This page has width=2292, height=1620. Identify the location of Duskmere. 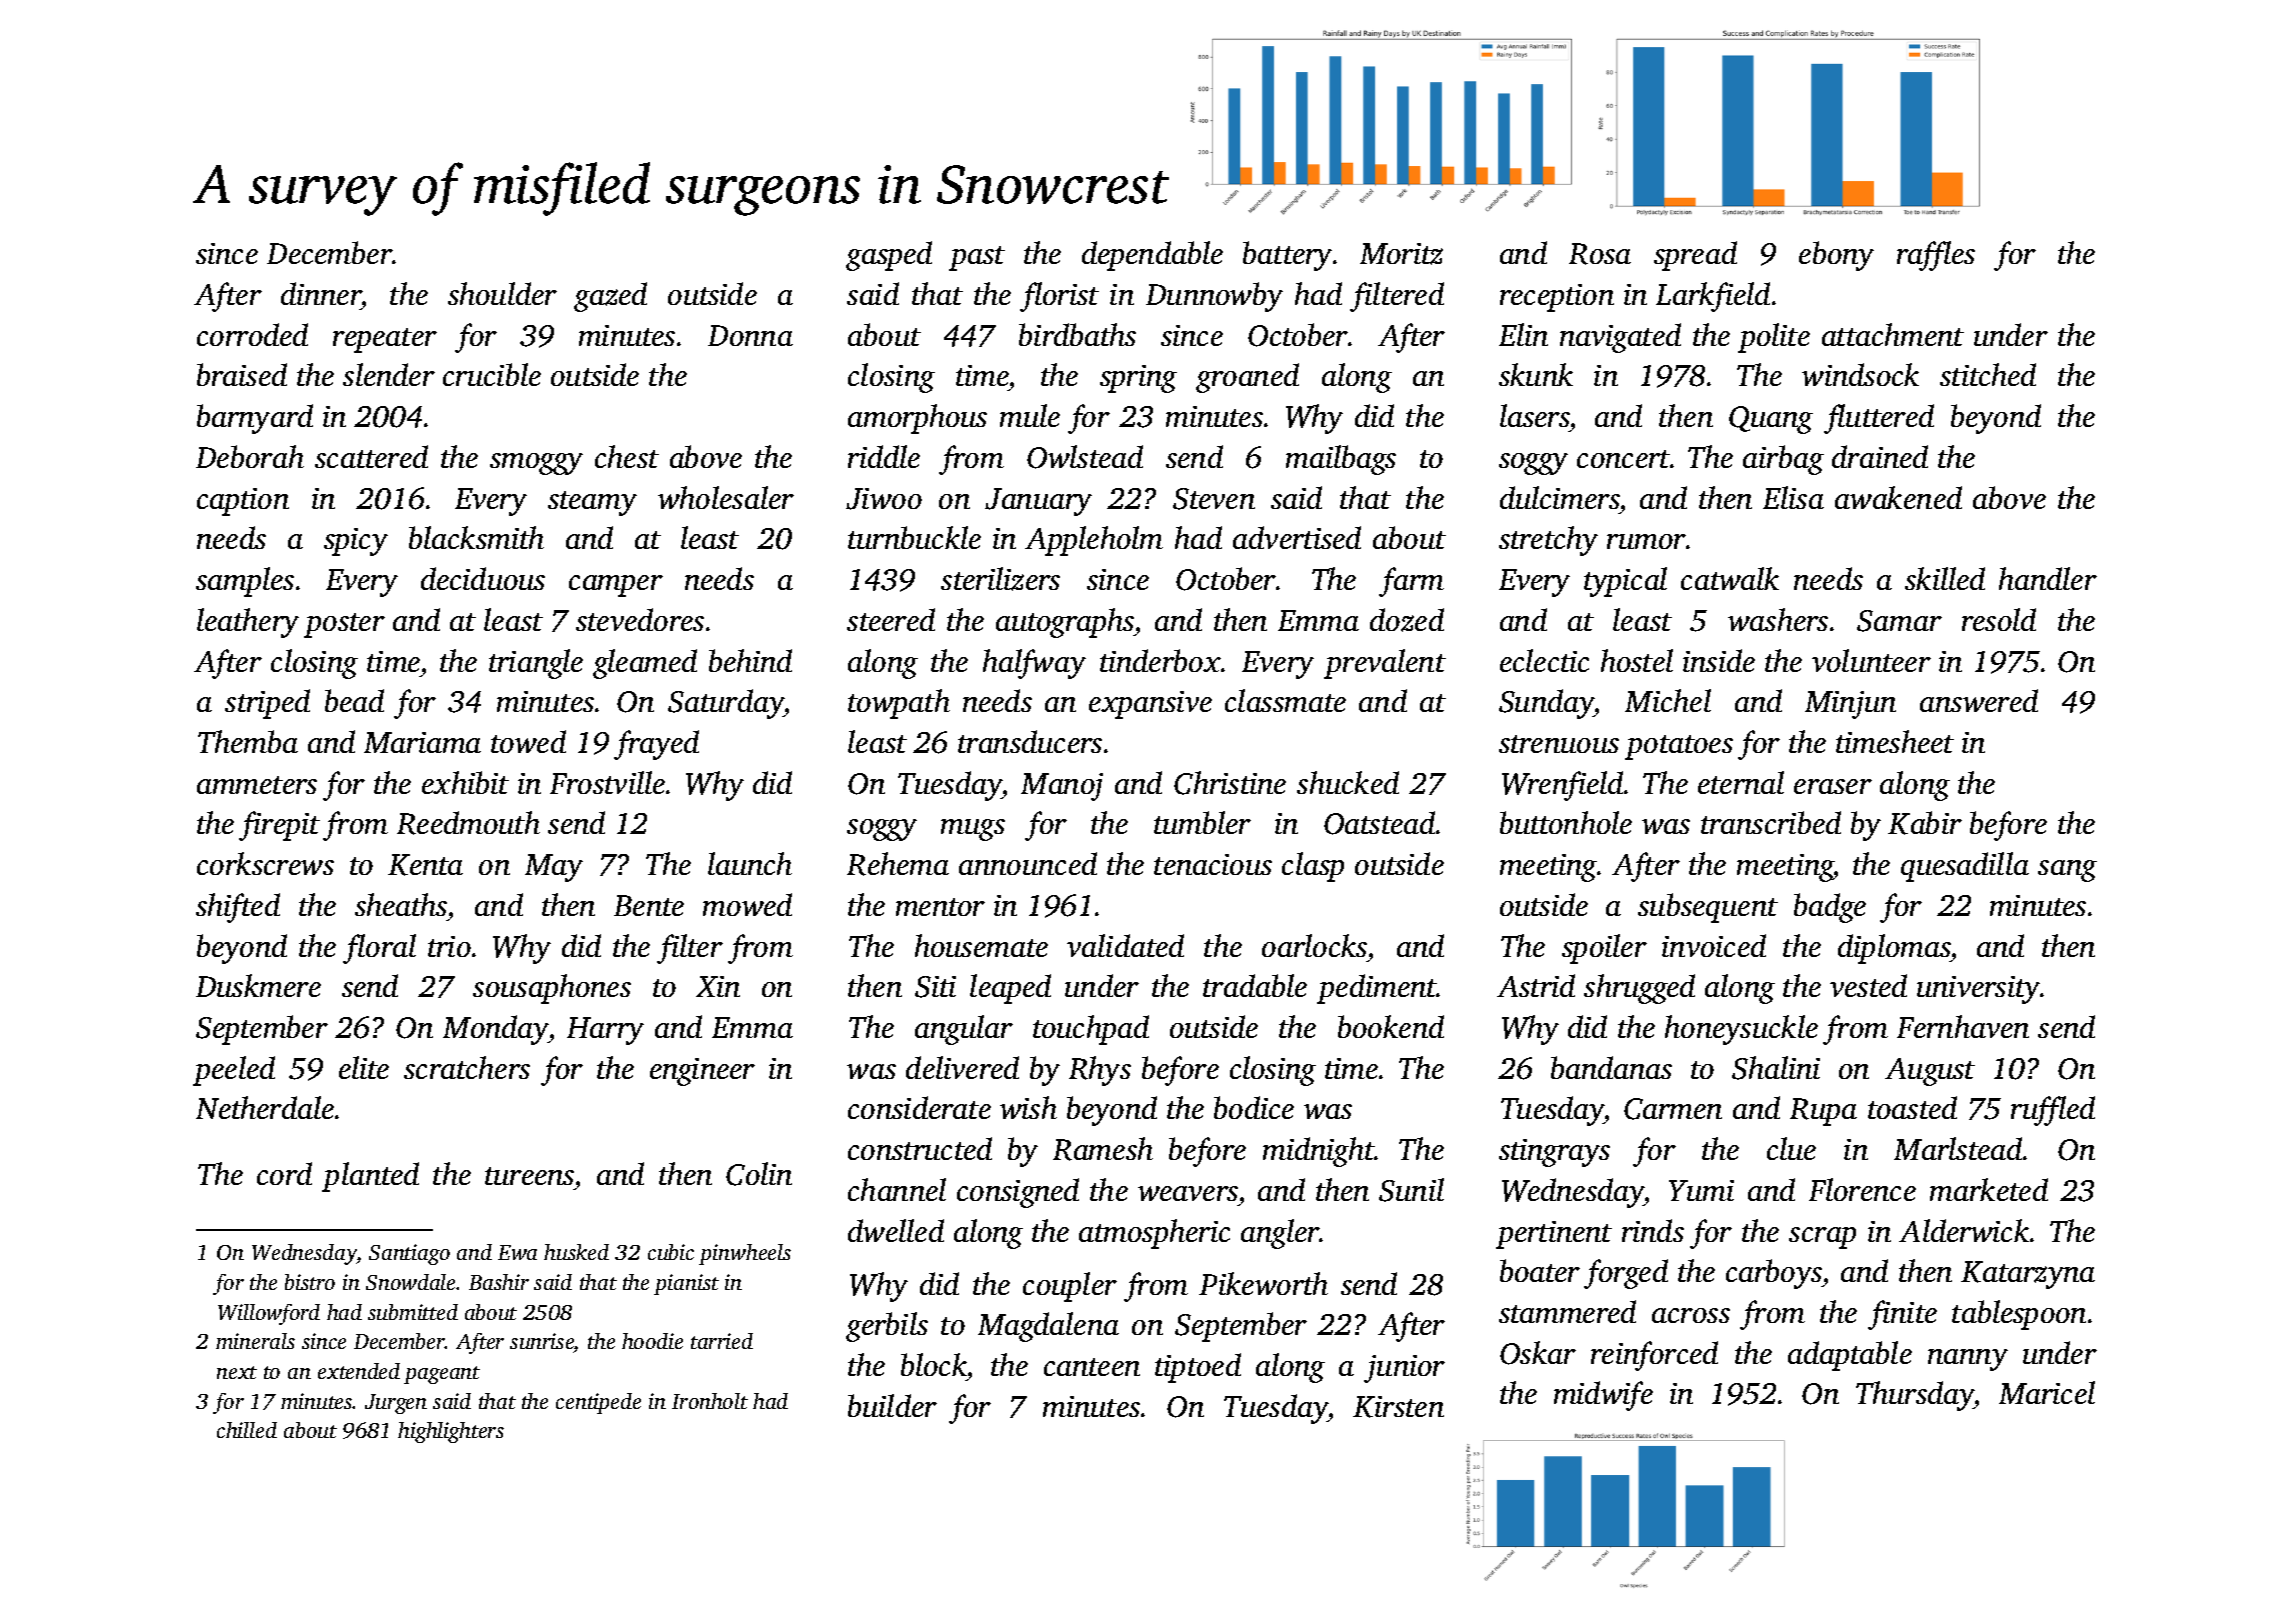
(258, 985).
